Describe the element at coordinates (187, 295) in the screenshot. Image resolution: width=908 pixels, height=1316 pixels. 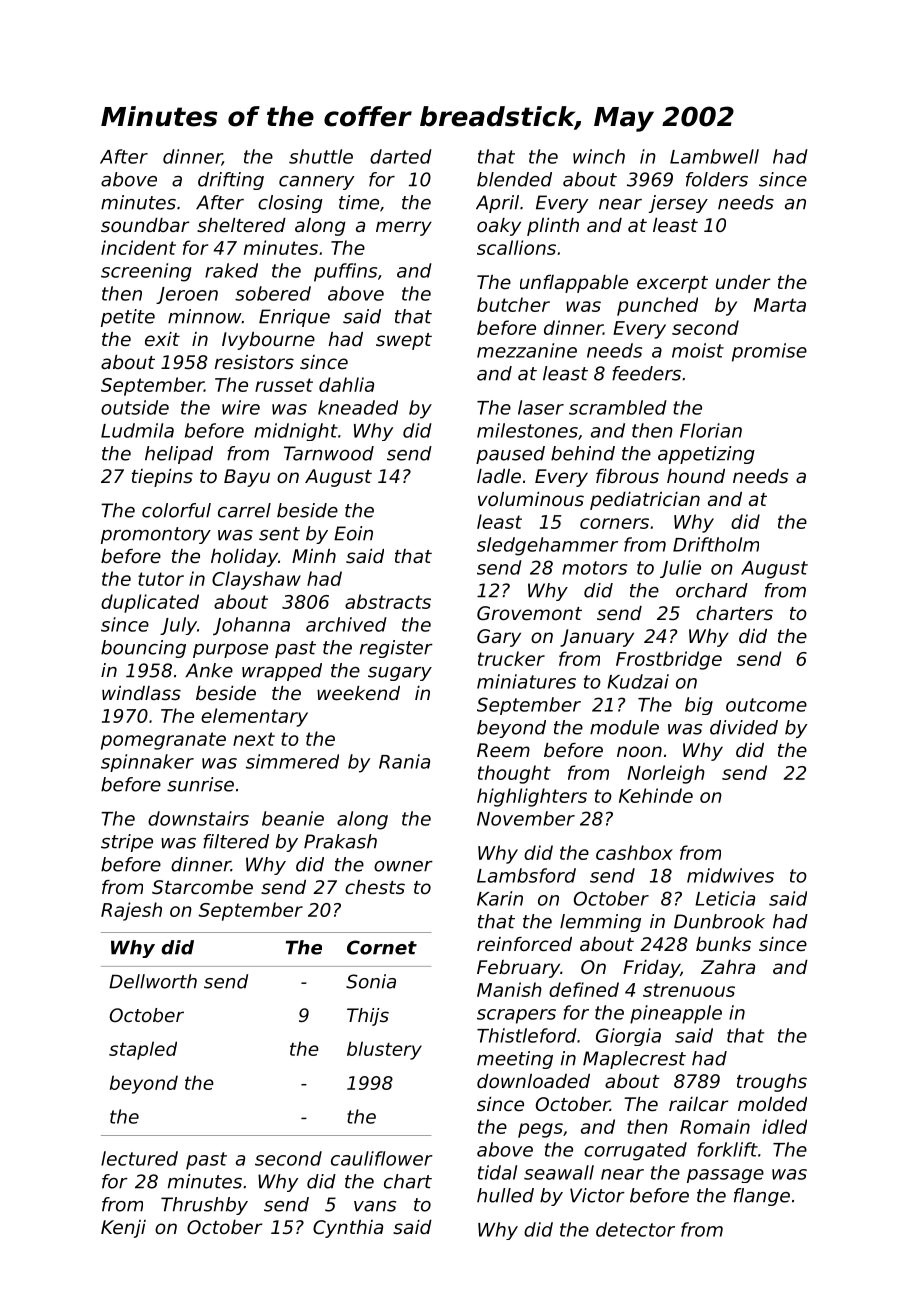
I see `Jeroen` at that location.
